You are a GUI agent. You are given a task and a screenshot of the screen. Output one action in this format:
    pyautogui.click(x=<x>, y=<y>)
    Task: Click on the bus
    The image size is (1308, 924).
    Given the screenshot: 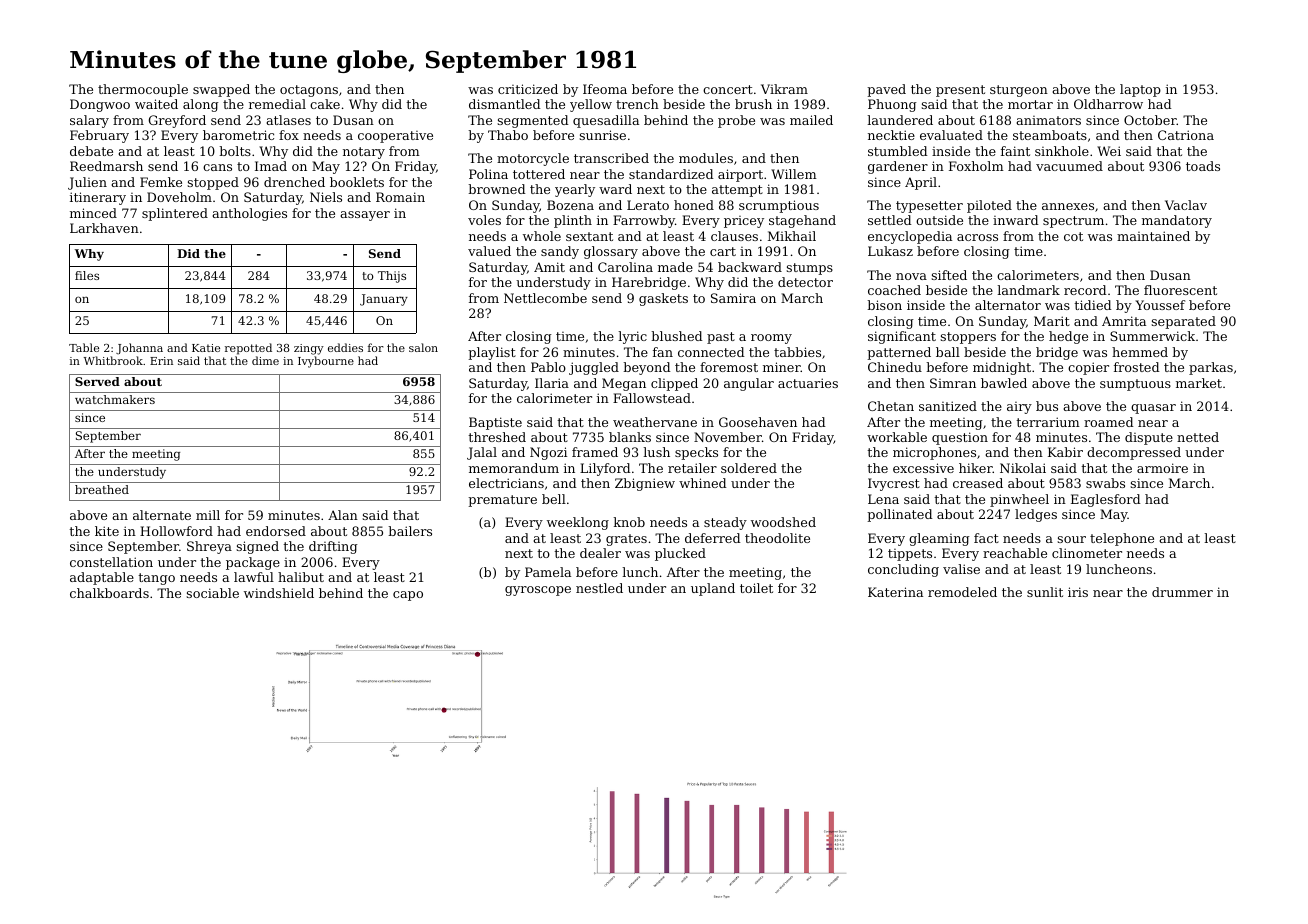 What is the action you would take?
    pyautogui.click(x=1047, y=406)
